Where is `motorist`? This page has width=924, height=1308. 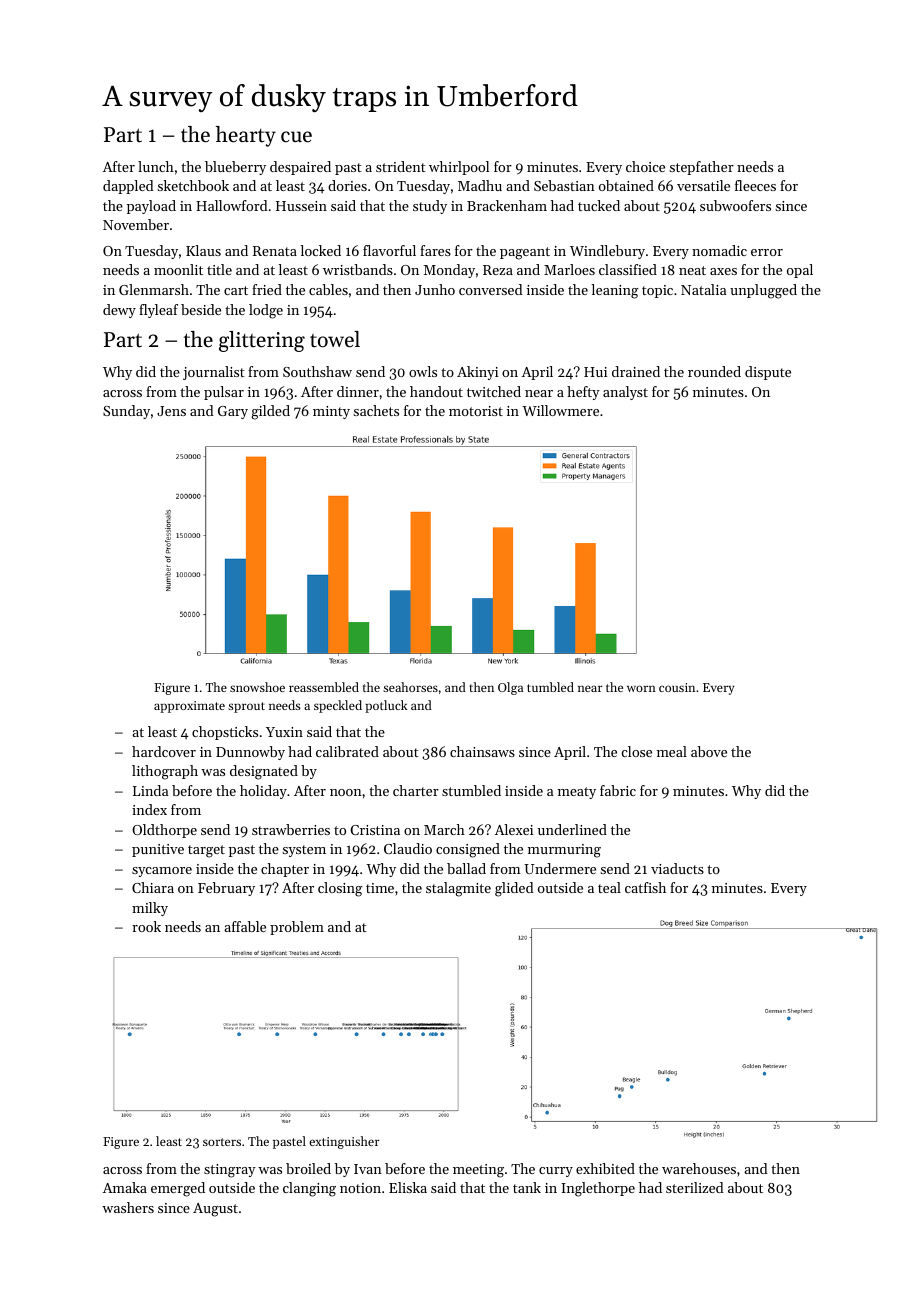
motorist is located at coordinates (476, 411).
